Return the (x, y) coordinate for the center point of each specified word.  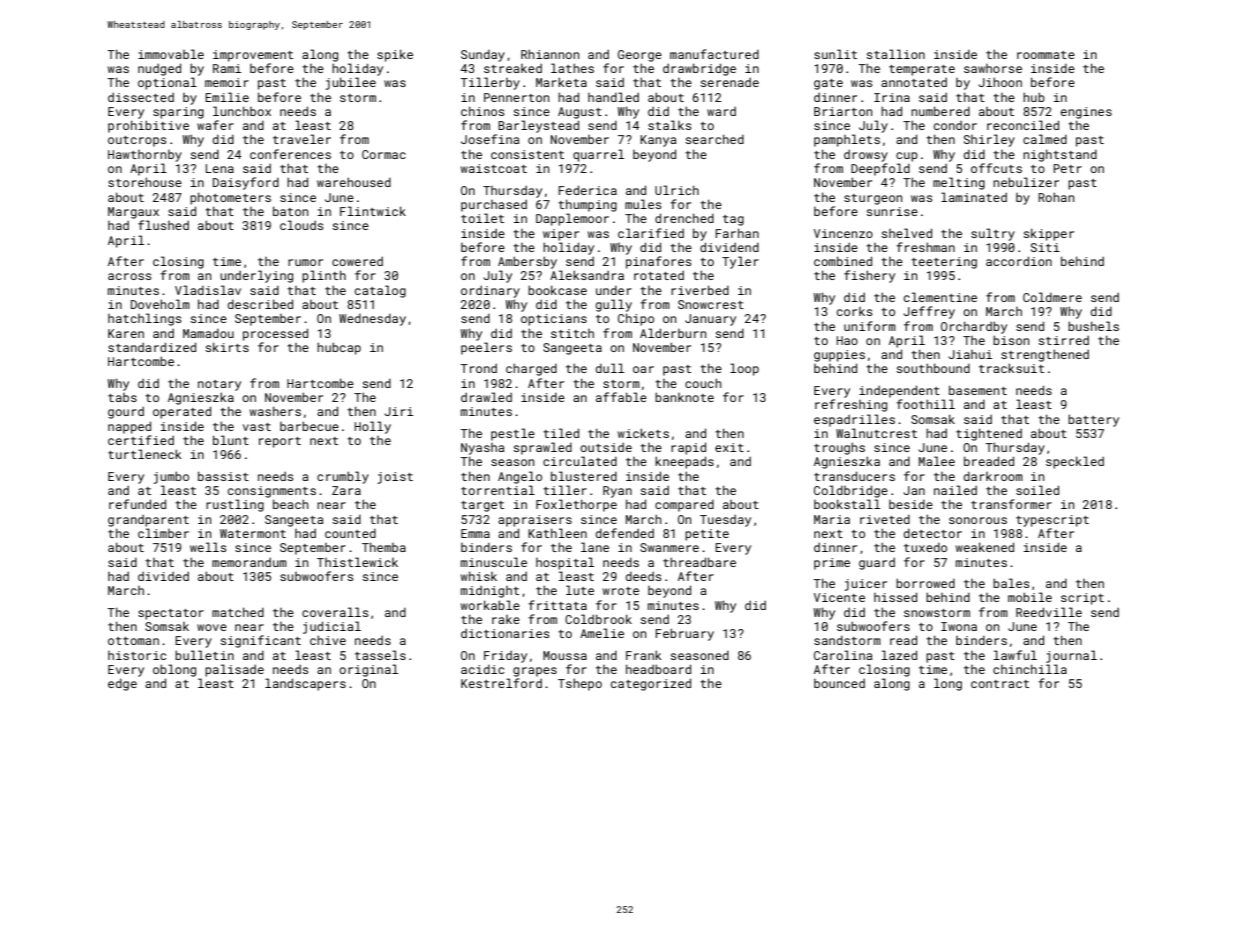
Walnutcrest (876, 433)
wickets (643, 433)
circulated (580, 461)
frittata (557, 605)
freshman (925, 247)
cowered (357, 261)
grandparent (148, 520)
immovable (171, 54)
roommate (1046, 55)
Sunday (483, 55)
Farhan (737, 233)
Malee (937, 461)
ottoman (133, 641)
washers (275, 411)
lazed (899, 655)
